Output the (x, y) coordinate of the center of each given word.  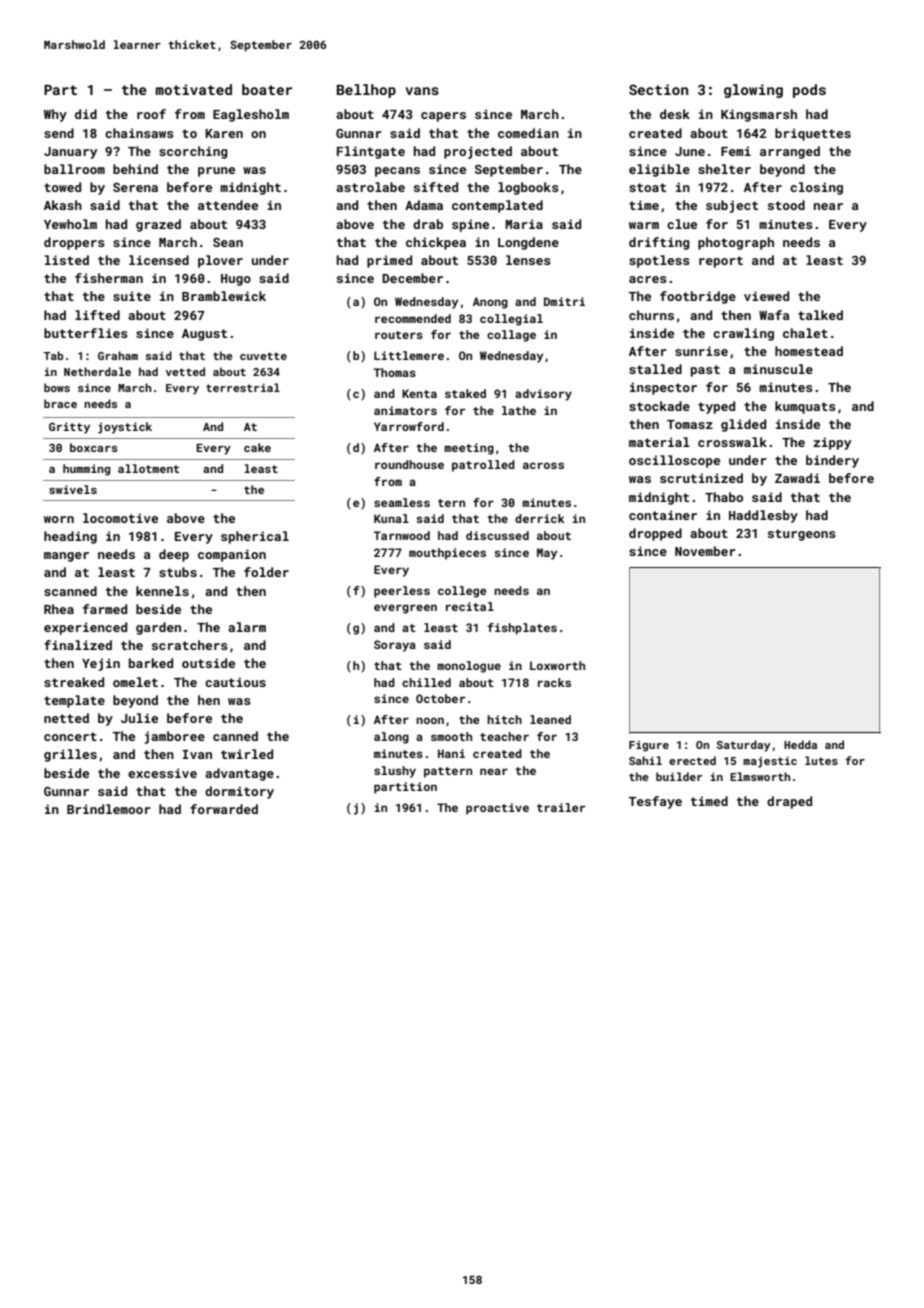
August (204, 335)
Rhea (59, 609)
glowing (753, 91)
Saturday (744, 746)
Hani (451, 753)
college (462, 592)
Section (658, 89)
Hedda (800, 744)
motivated (194, 89)
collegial (511, 320)
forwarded (224, 809)
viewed (766, 296)
